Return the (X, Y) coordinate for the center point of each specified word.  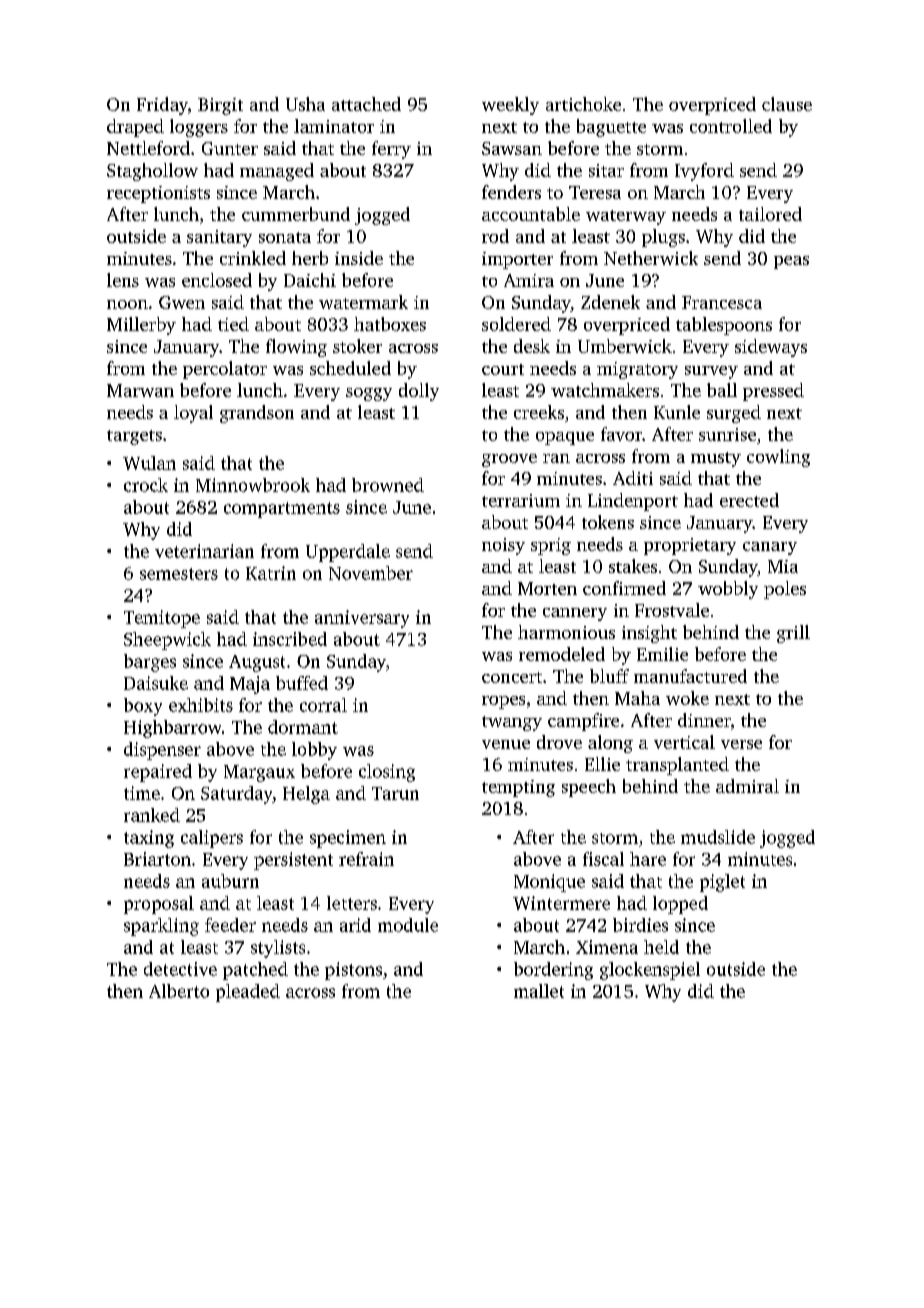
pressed (773, 392)
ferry (391, 150)
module (408, 925)
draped (135, 128)
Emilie (662, 654)
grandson (257, 414)
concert (512, 677)
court (503, 369)
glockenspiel (650, 971)
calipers (212, 839)
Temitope (162, 619)
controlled (731, 126)
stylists (278, 949)
